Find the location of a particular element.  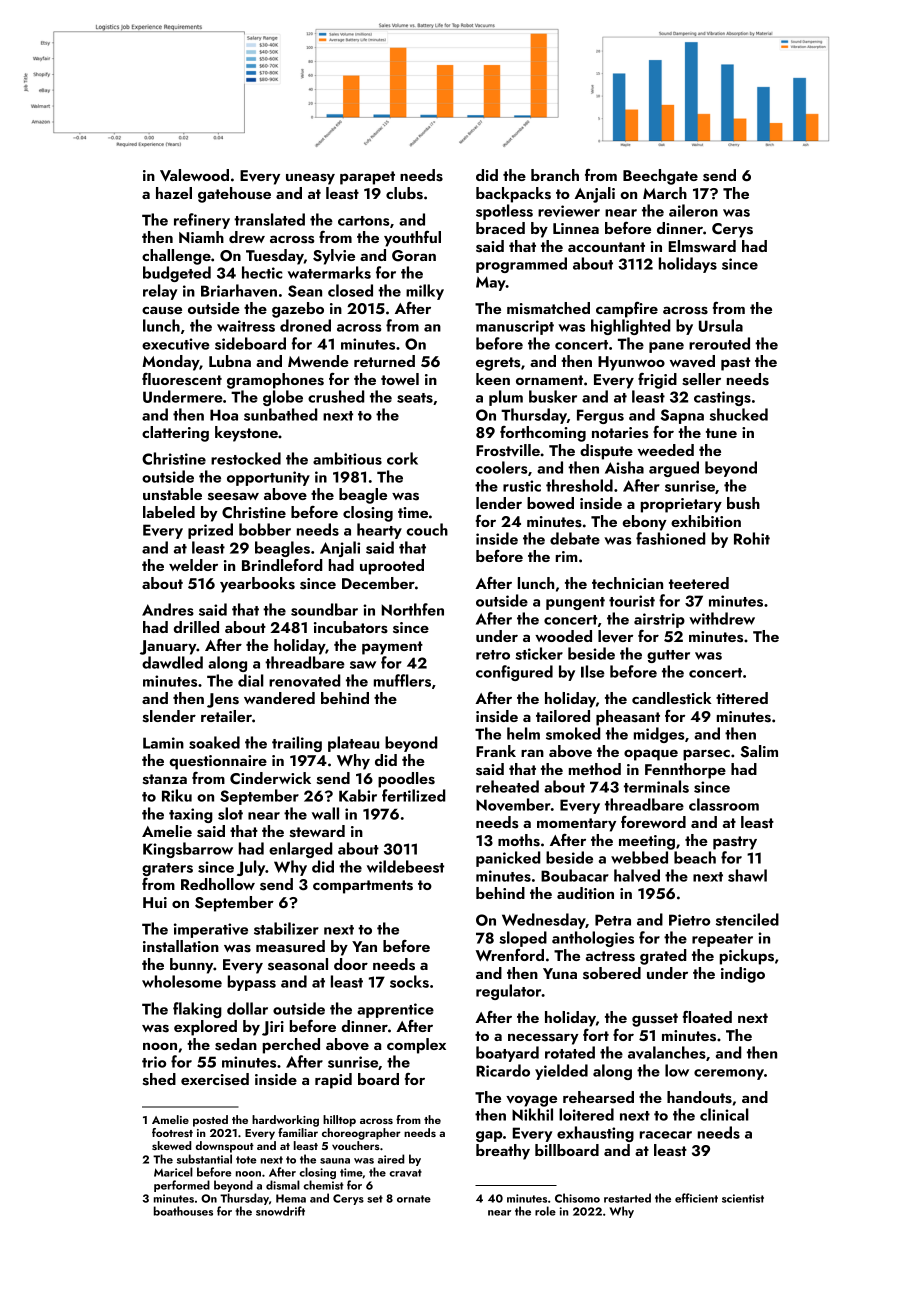

notaries is located at coordinates (620, 433).
